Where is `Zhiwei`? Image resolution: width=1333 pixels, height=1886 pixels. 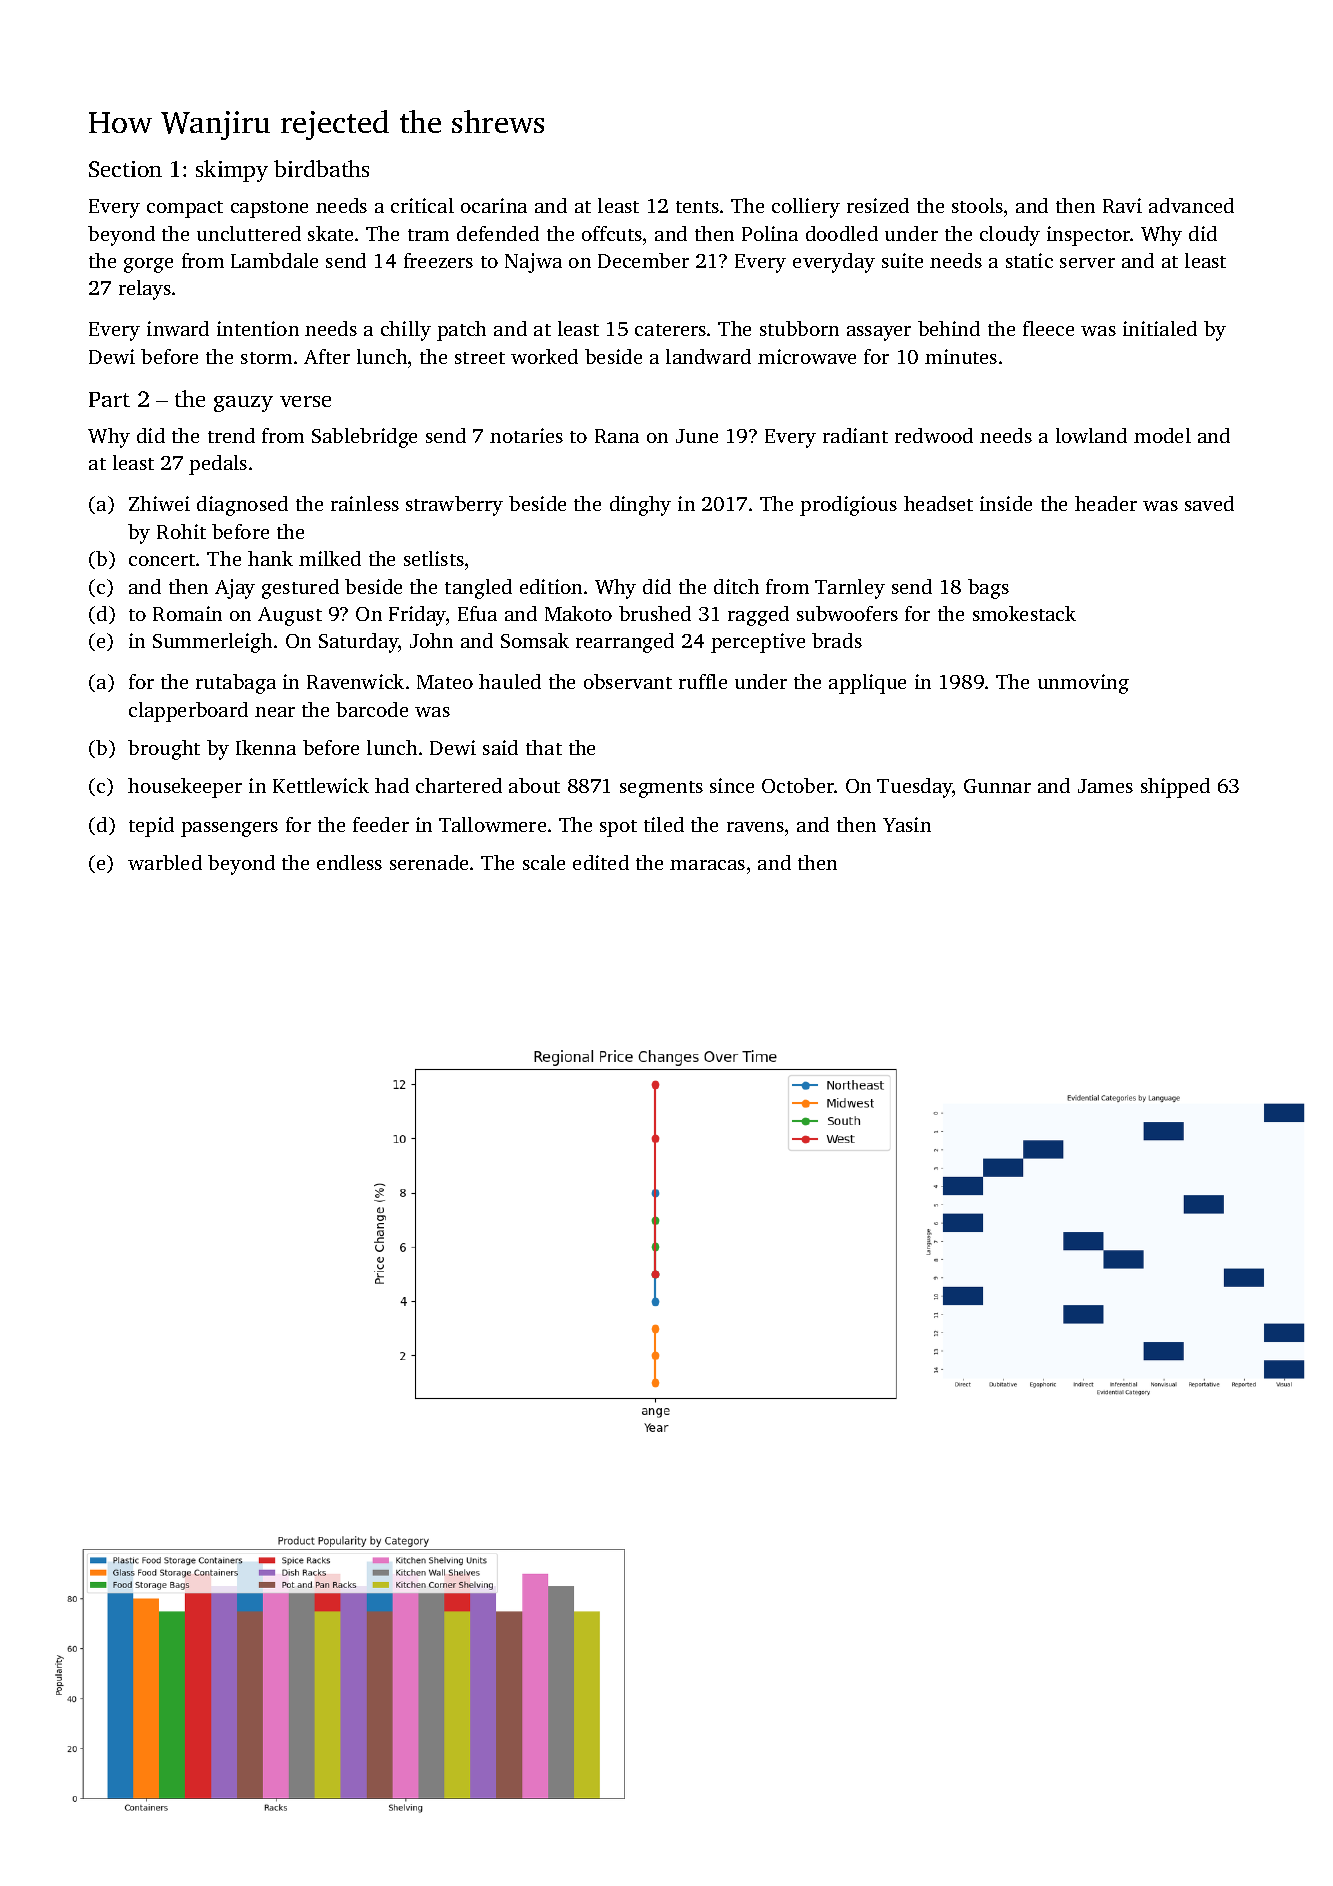 Zhiwei is located at coordinates (159, 503).
